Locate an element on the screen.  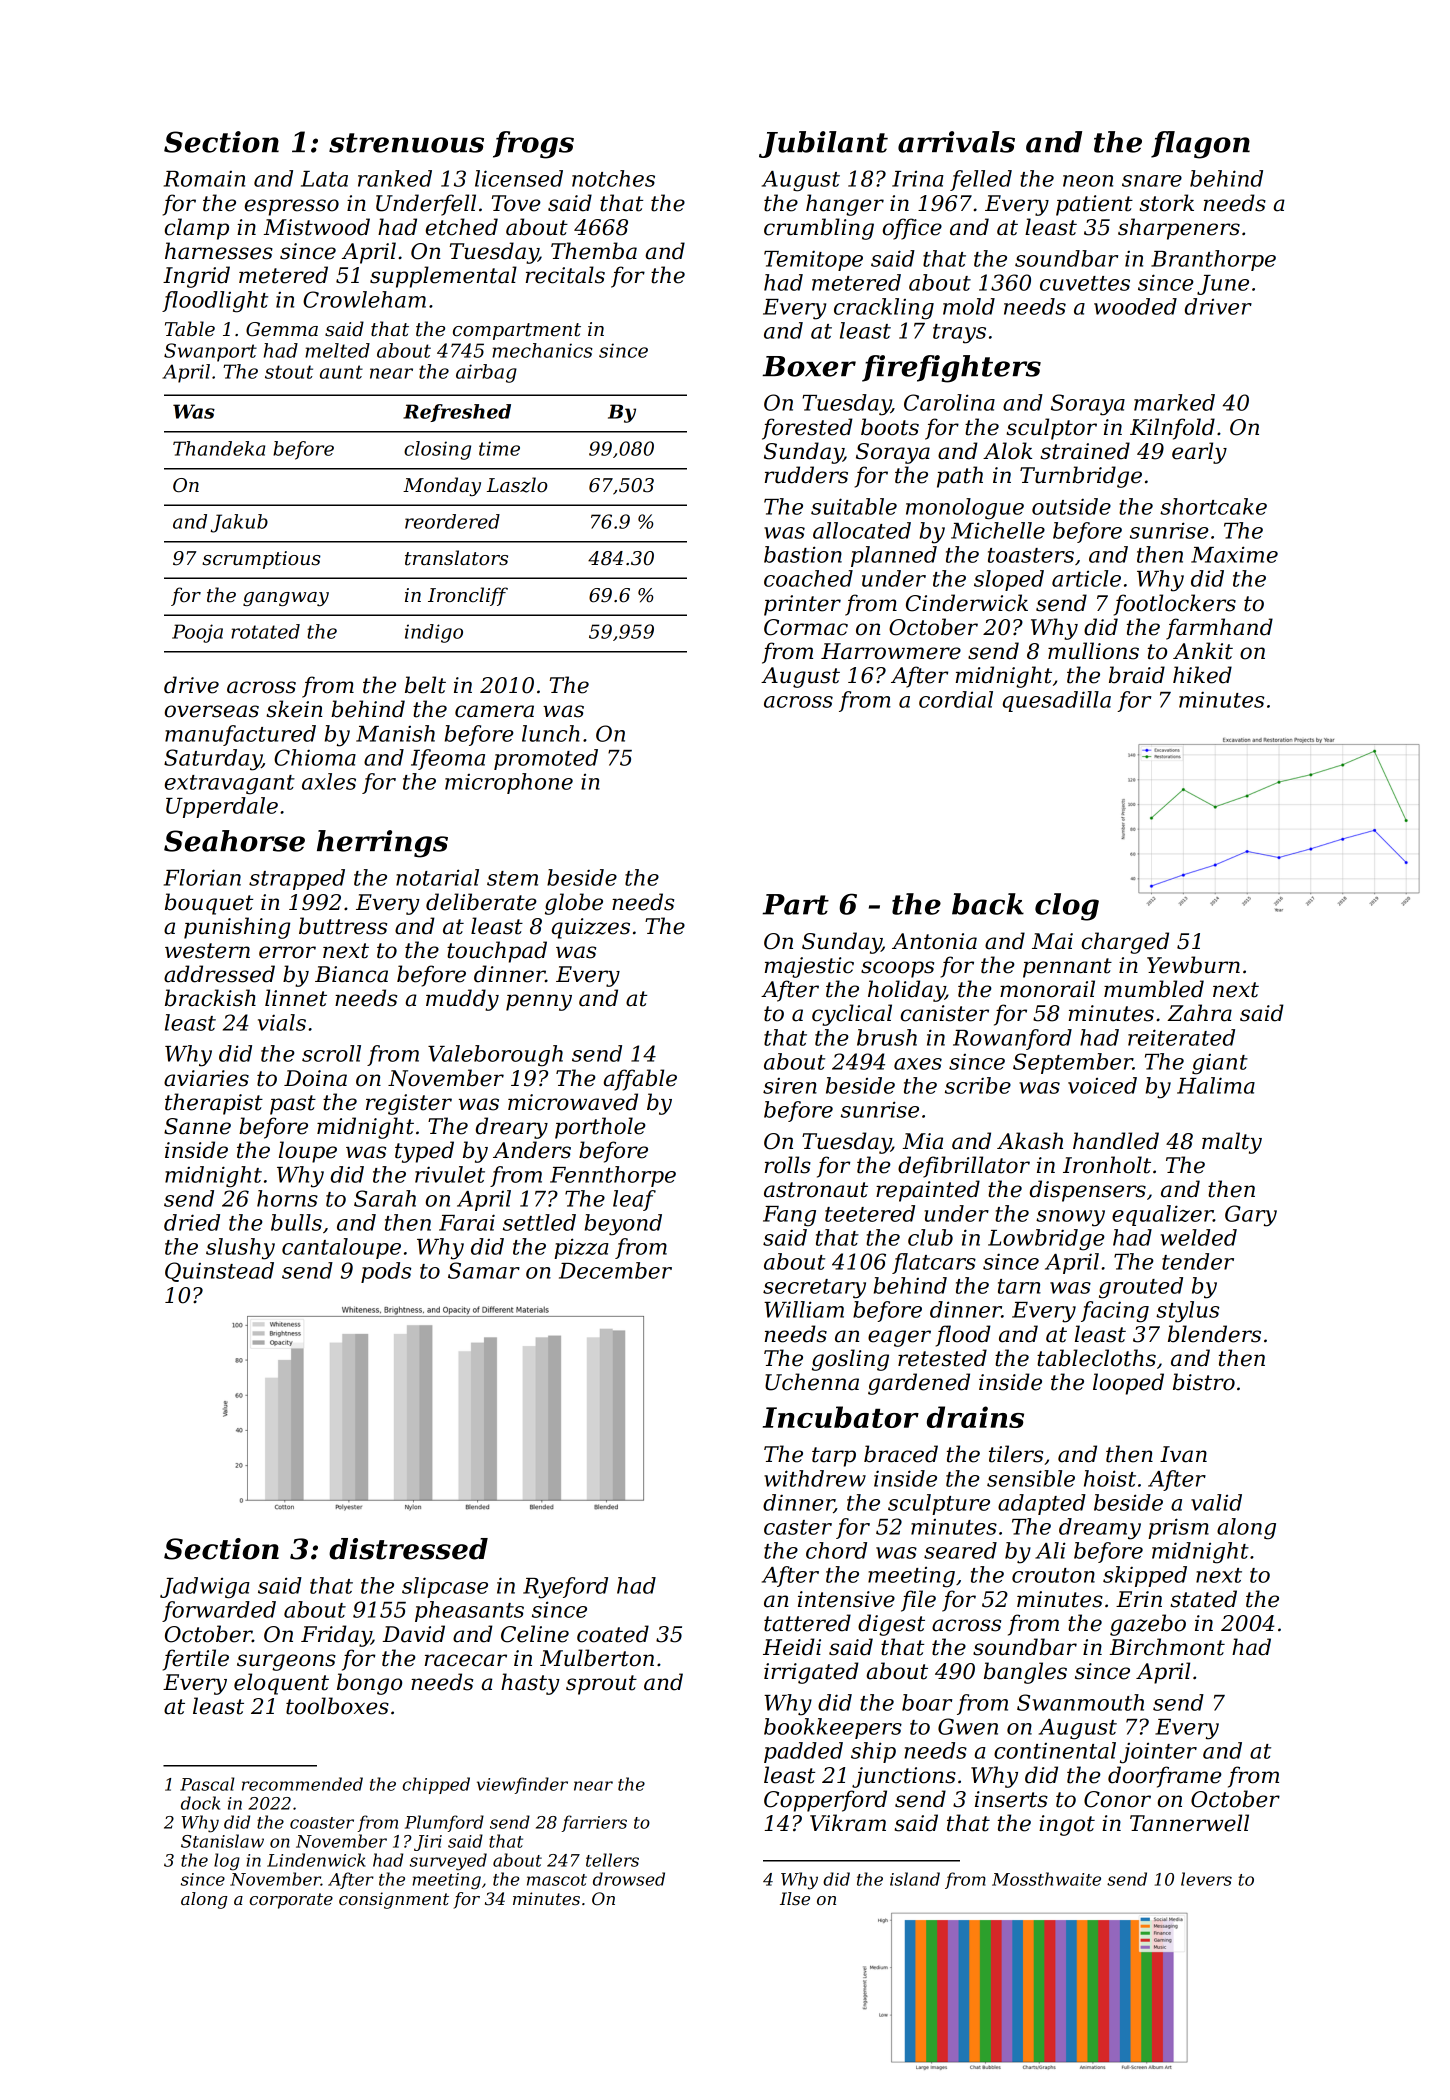
strenuous is located at coordinates (406, 143).
